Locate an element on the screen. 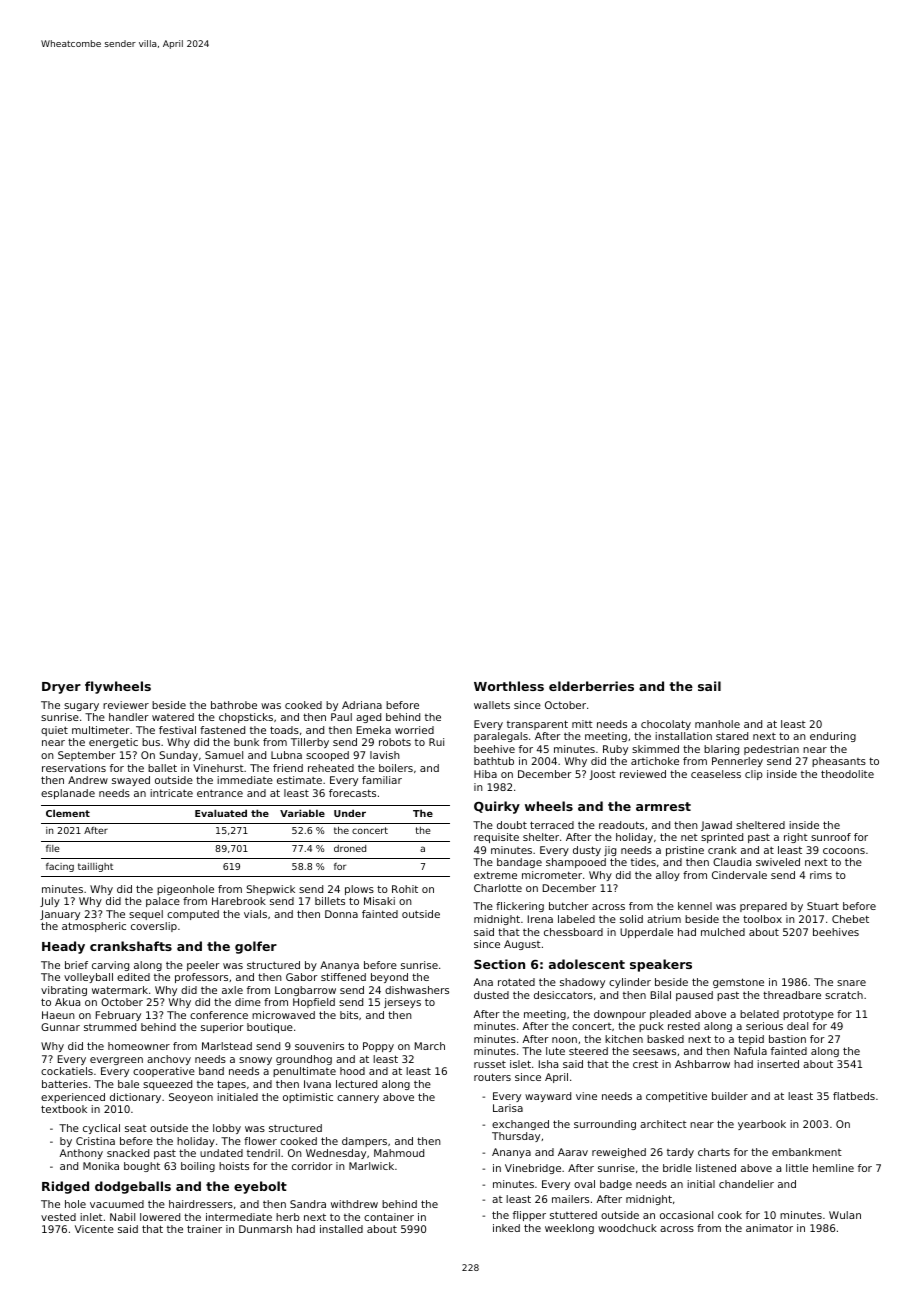 The image size is (924, 1308). enduring is located at coordinates (833, 737).
